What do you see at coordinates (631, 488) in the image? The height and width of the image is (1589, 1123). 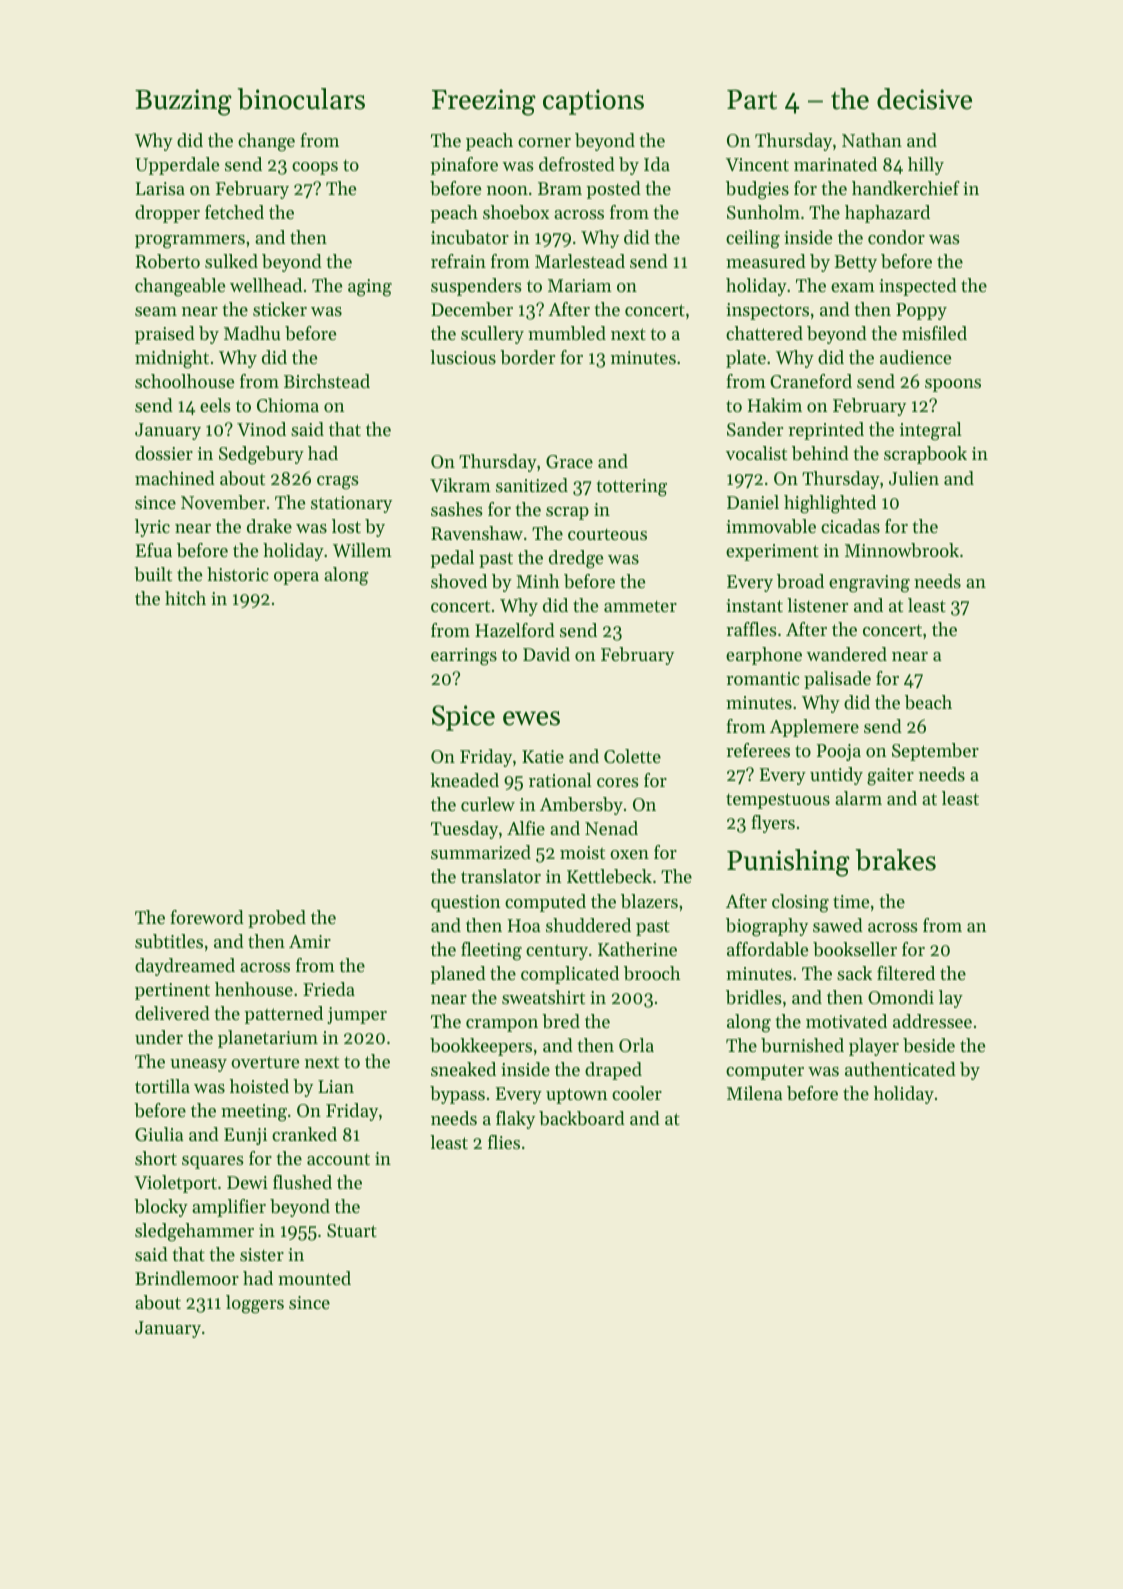 I see `tottering` at bounding box center [631, 488].
